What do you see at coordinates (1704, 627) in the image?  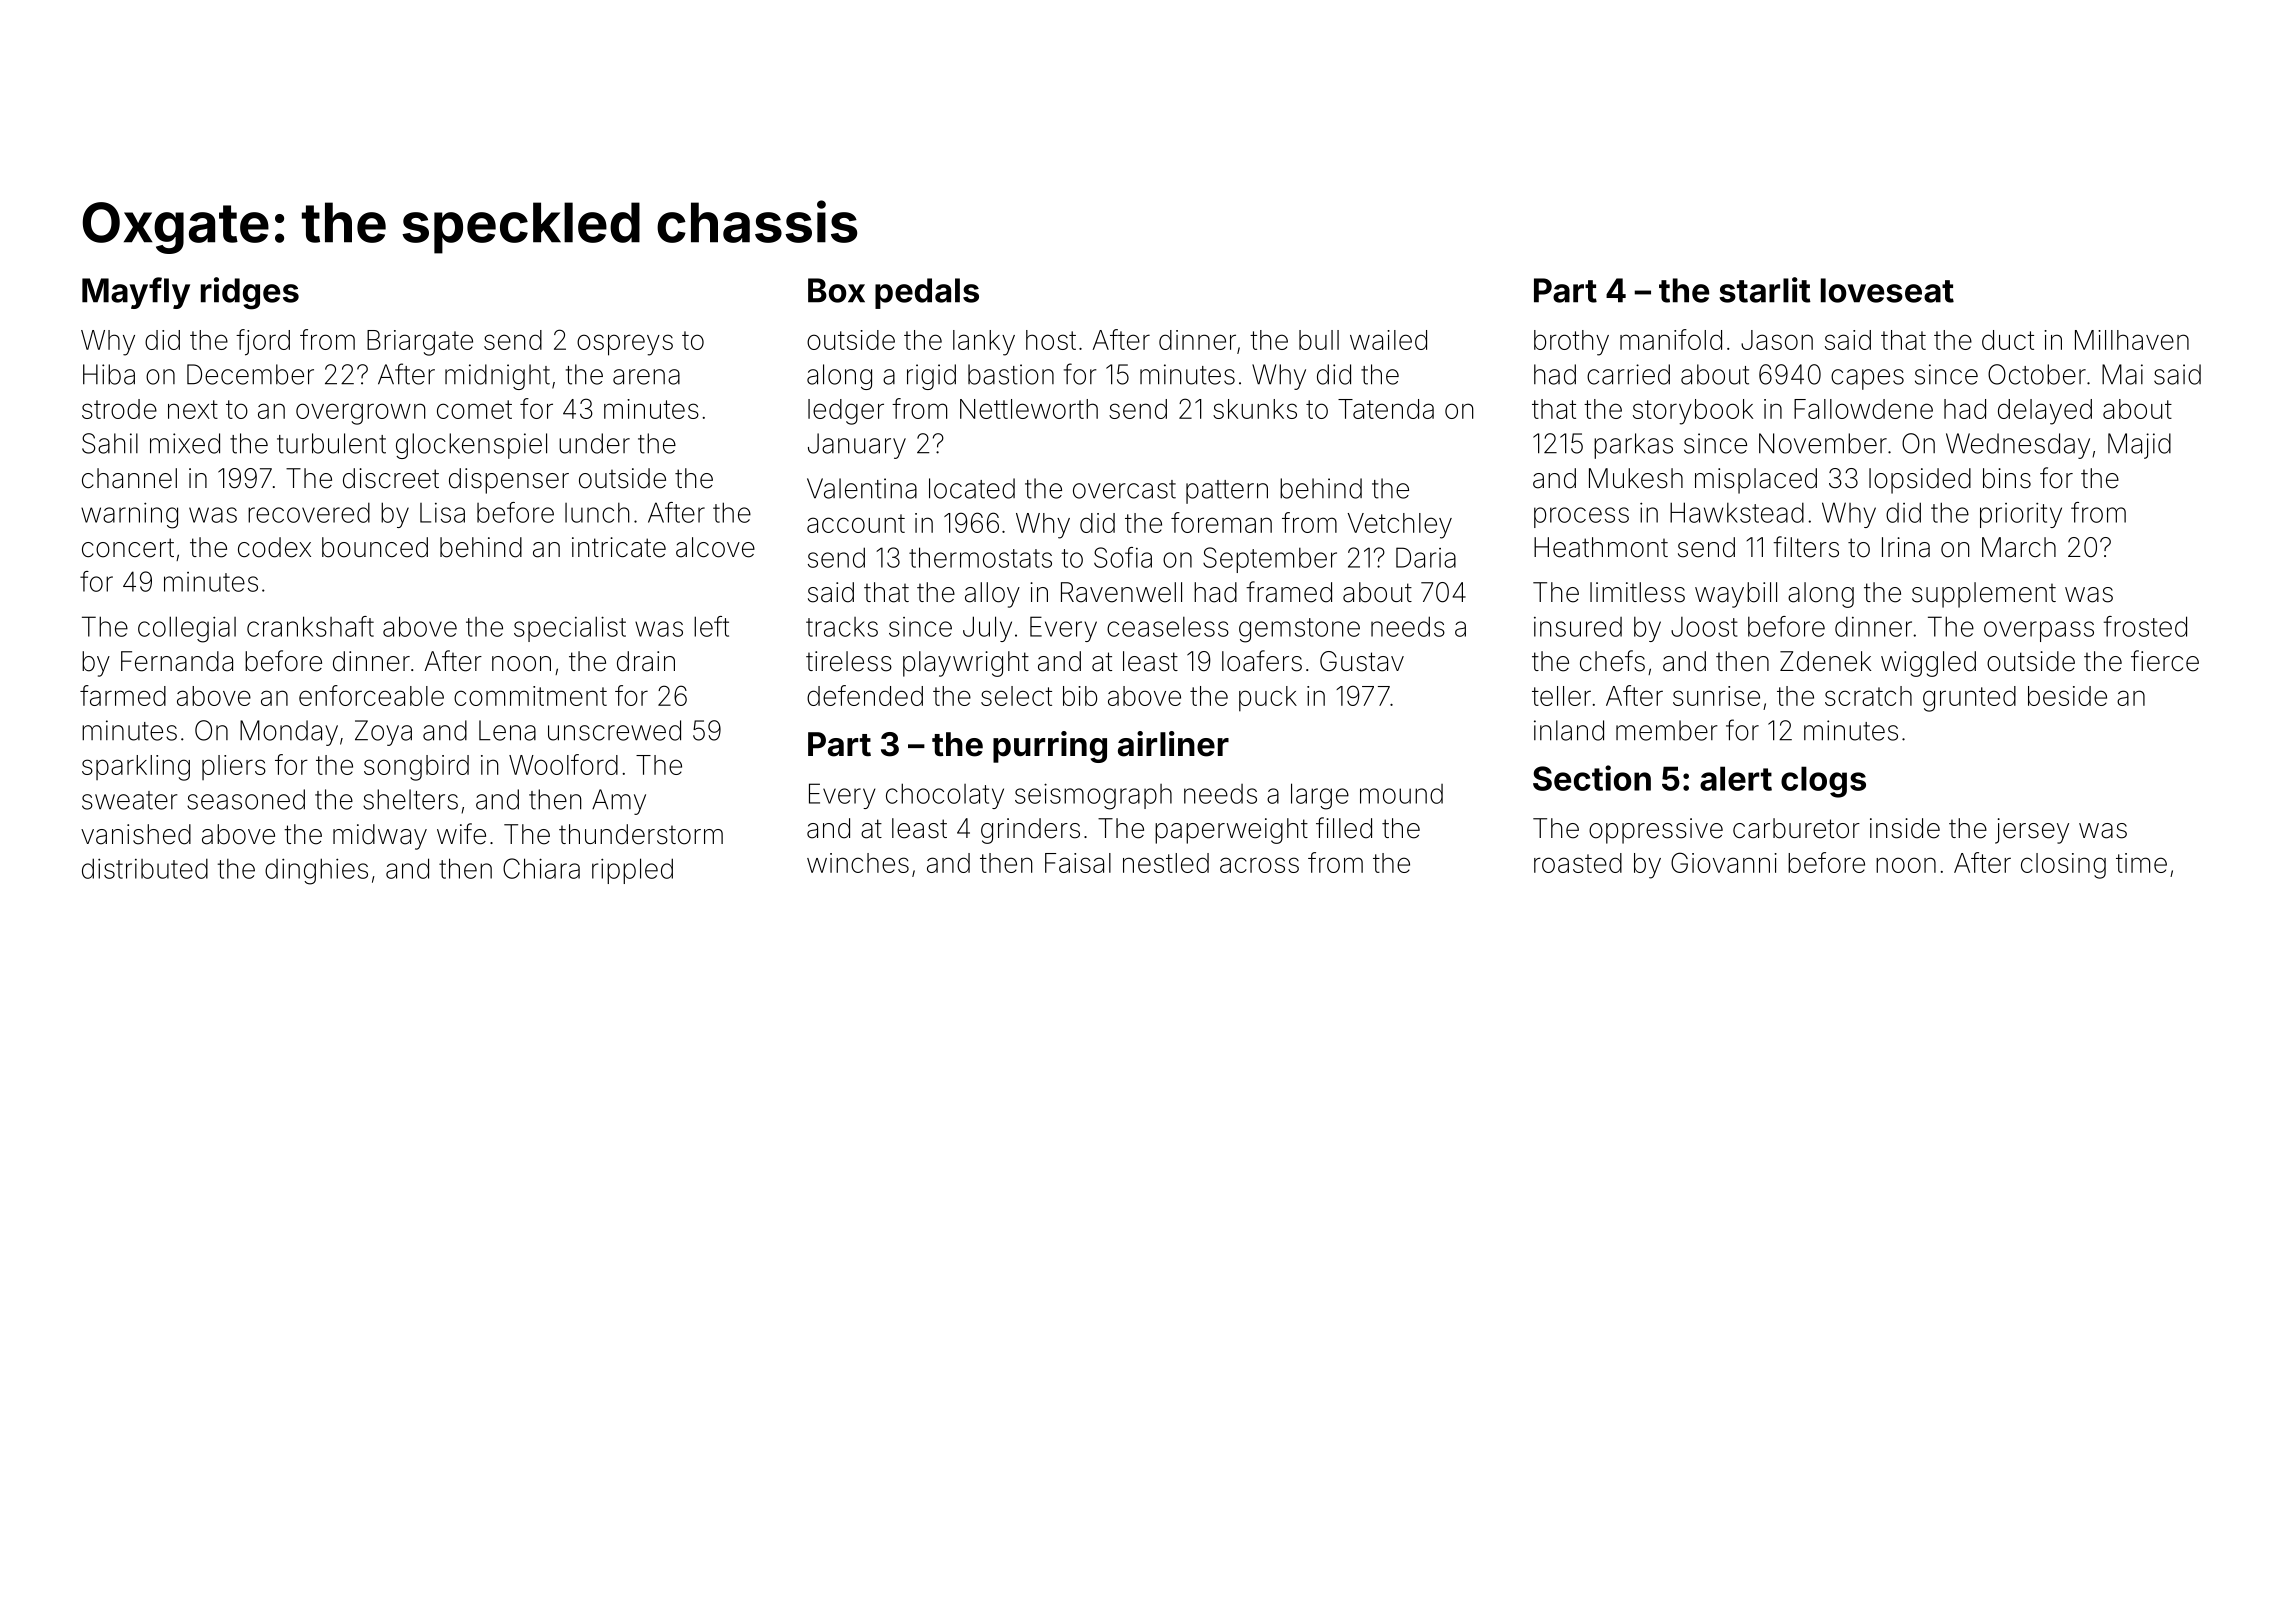 I see `Joost` at bounding box center [1704, 627].
